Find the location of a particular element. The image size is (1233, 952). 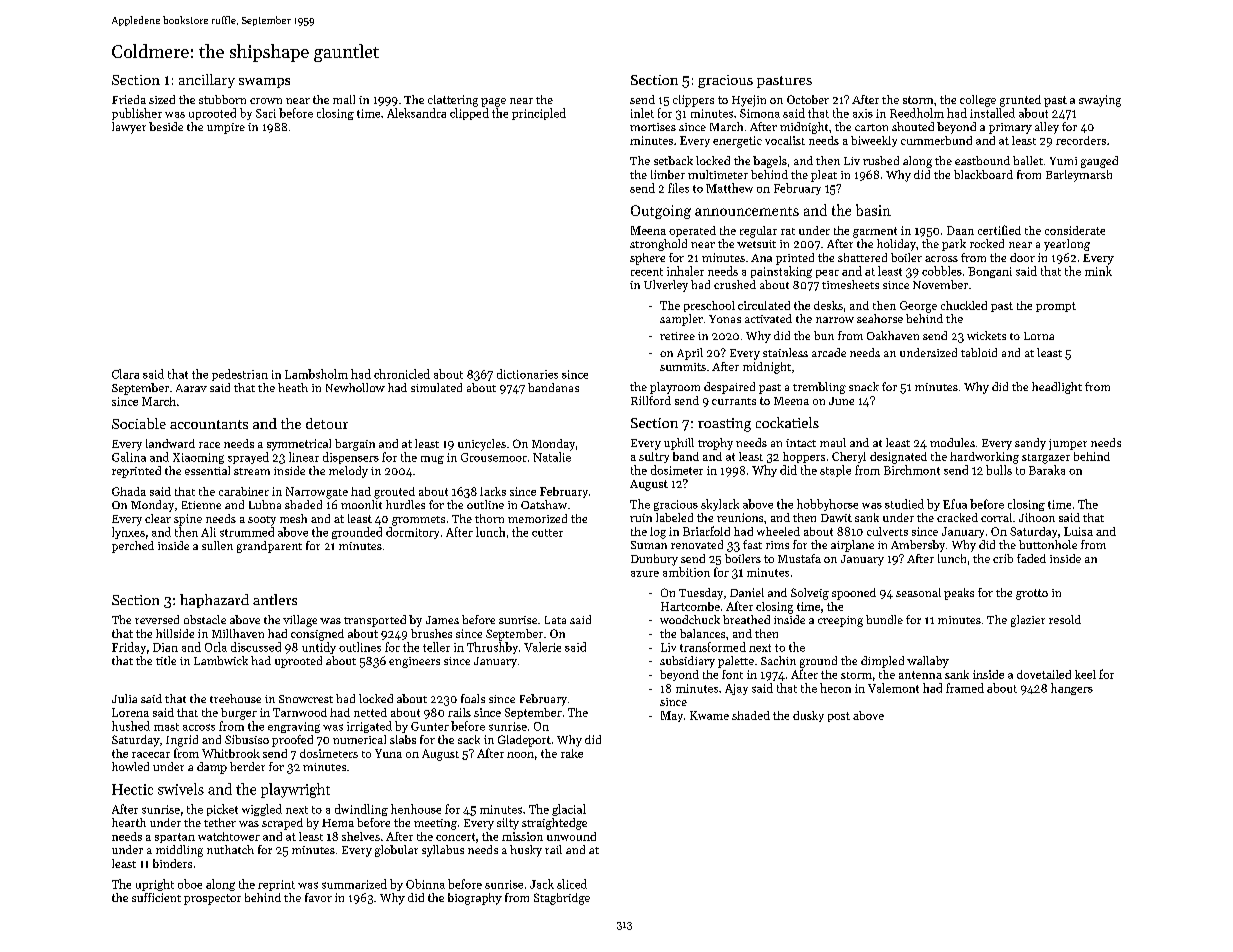

framed is located at coordinates (965, 688).
